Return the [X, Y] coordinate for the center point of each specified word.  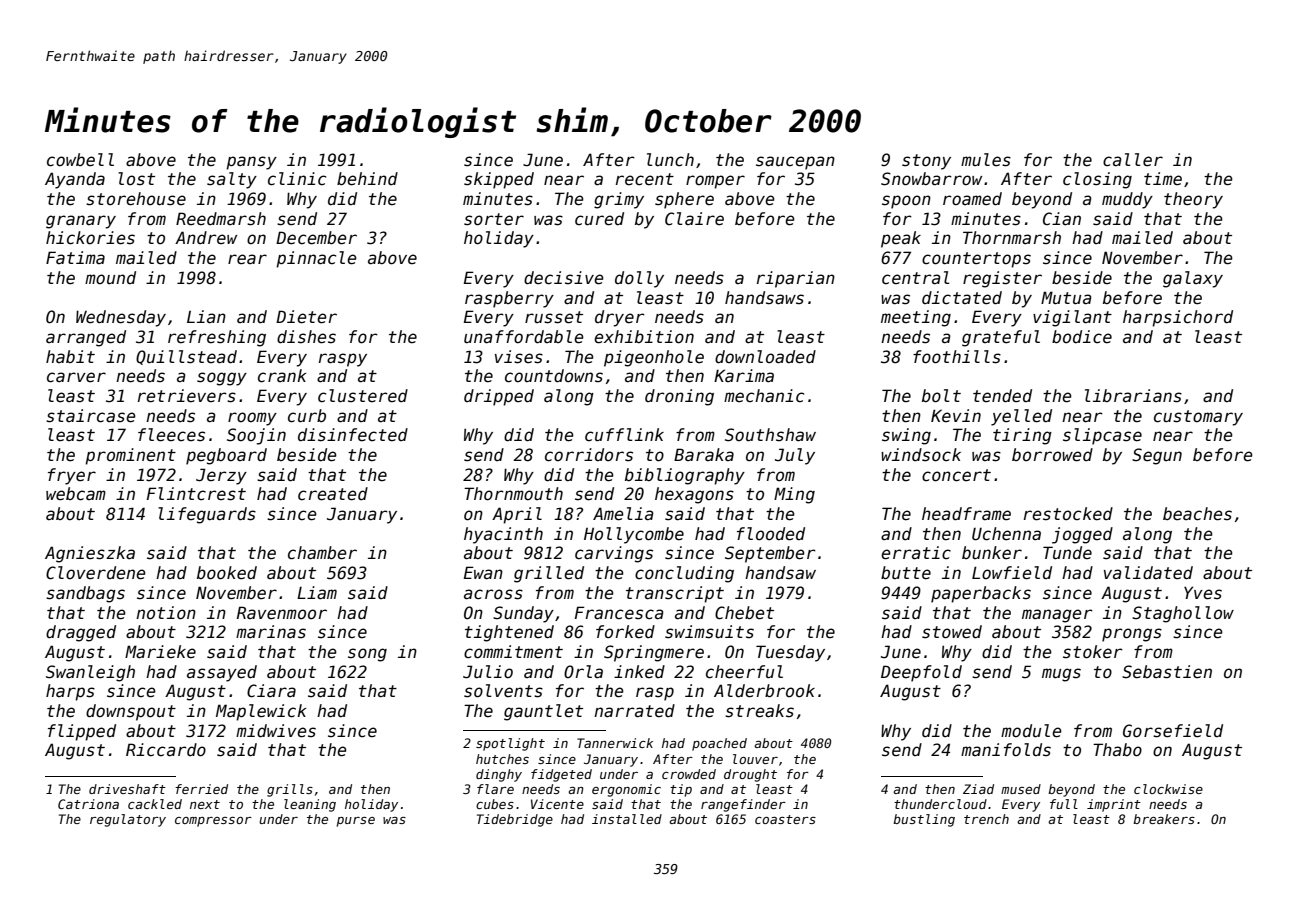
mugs [1061, 675]
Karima [744, 376]
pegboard [226, 456]
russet [554, 317]
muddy [1127, 200]
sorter [494, 219]
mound [110, 278]
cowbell [80, 160]
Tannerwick [615, 743]
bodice [1082, 337]
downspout [131, 712]
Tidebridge [515, 820]
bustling [924, 820]
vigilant [1072, 318]
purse [356, 822]
